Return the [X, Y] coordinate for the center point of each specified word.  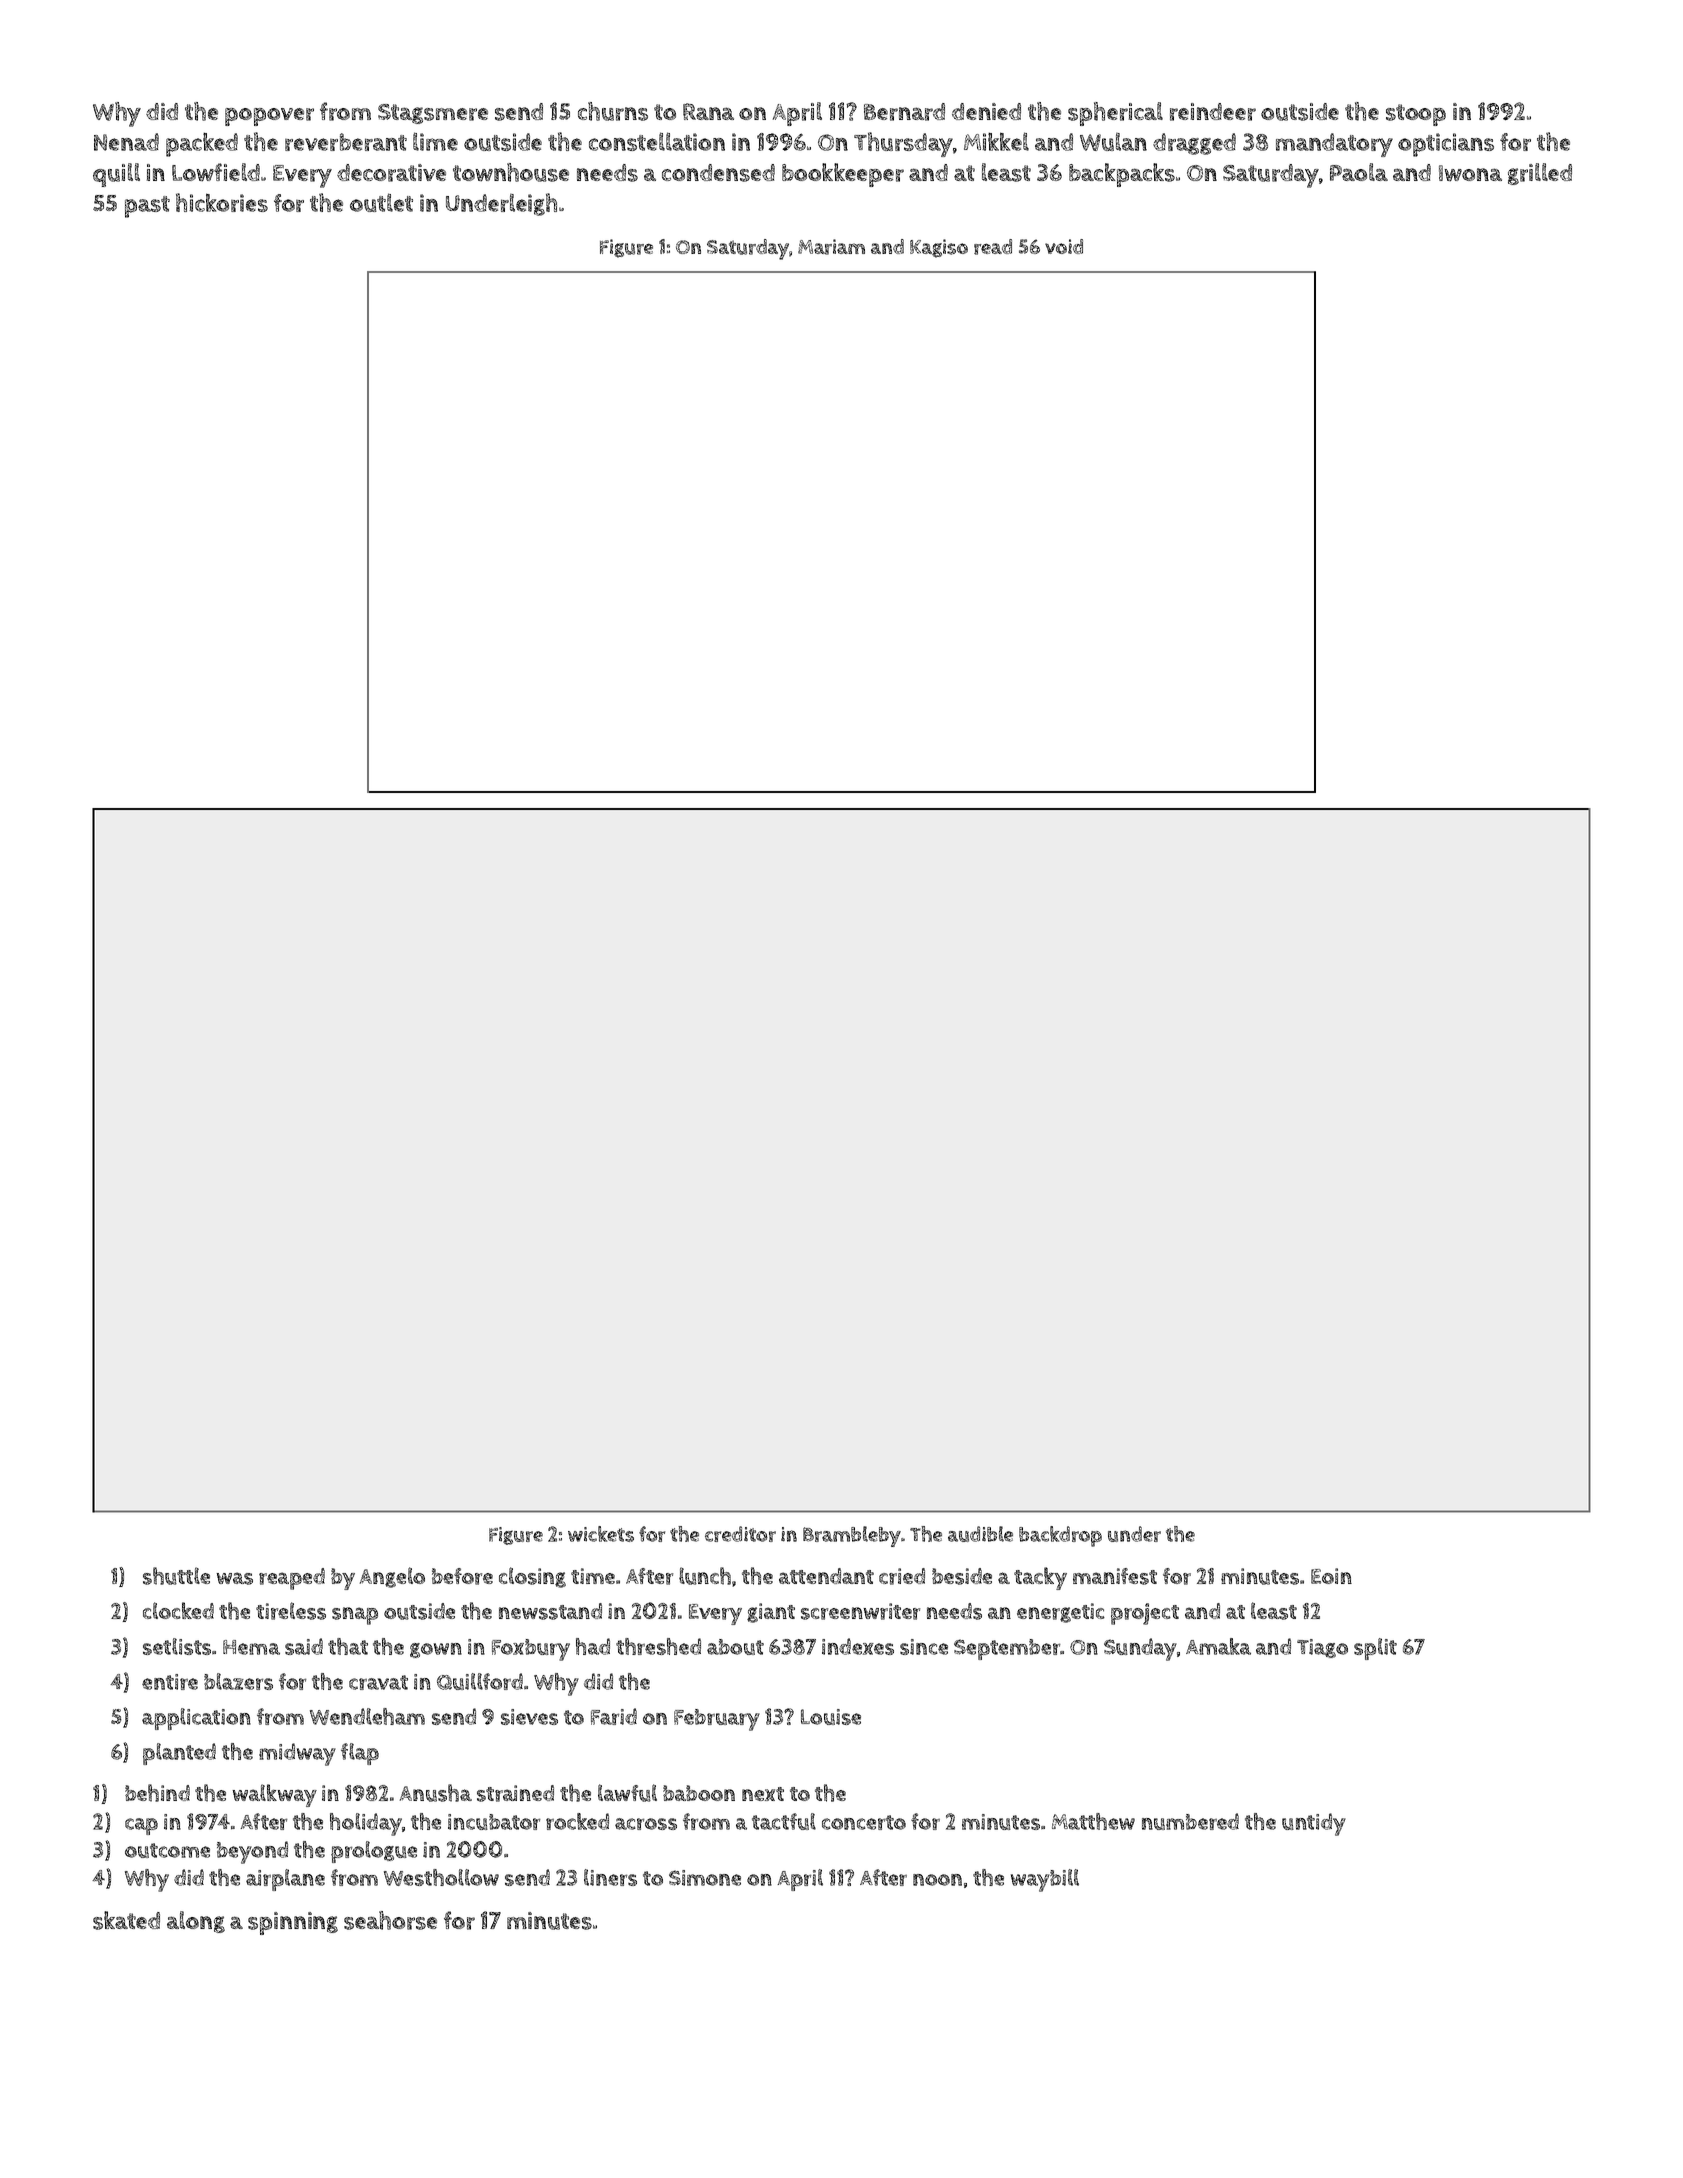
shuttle [176, 1576]
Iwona [1470, 173]
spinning [293, 1923]
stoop [1416, 115]
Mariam [831, 247]
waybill [1045, 1880]
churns [613, 111]
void [1064, 246]
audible [980, 1534]
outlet [381, 202]
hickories [222, 202]
